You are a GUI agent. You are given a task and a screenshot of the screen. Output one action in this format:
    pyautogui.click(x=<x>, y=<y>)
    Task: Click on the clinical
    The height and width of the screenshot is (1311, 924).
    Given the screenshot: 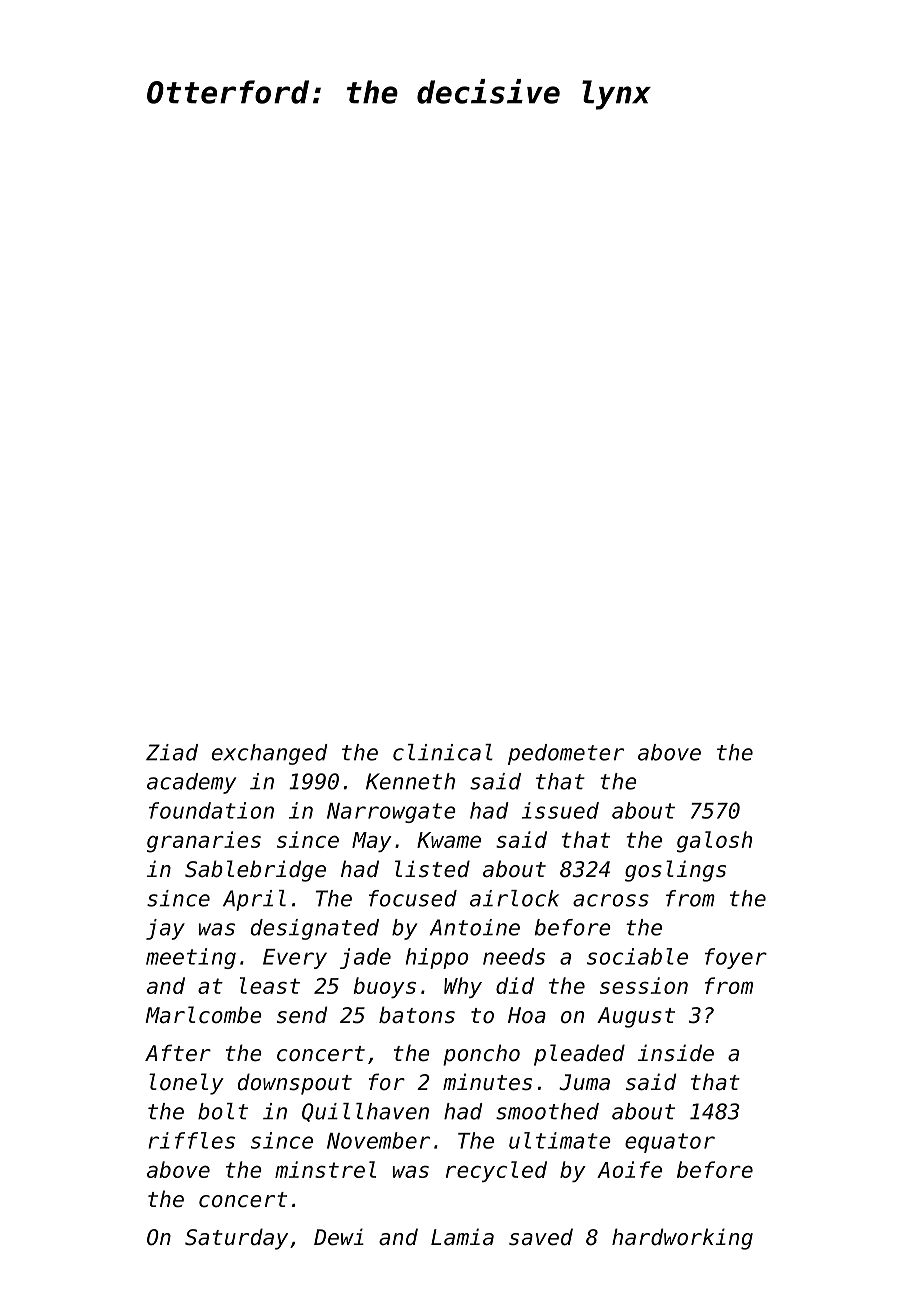 What is the action you would take?
    pyautogui.click(x=443, y=752)
